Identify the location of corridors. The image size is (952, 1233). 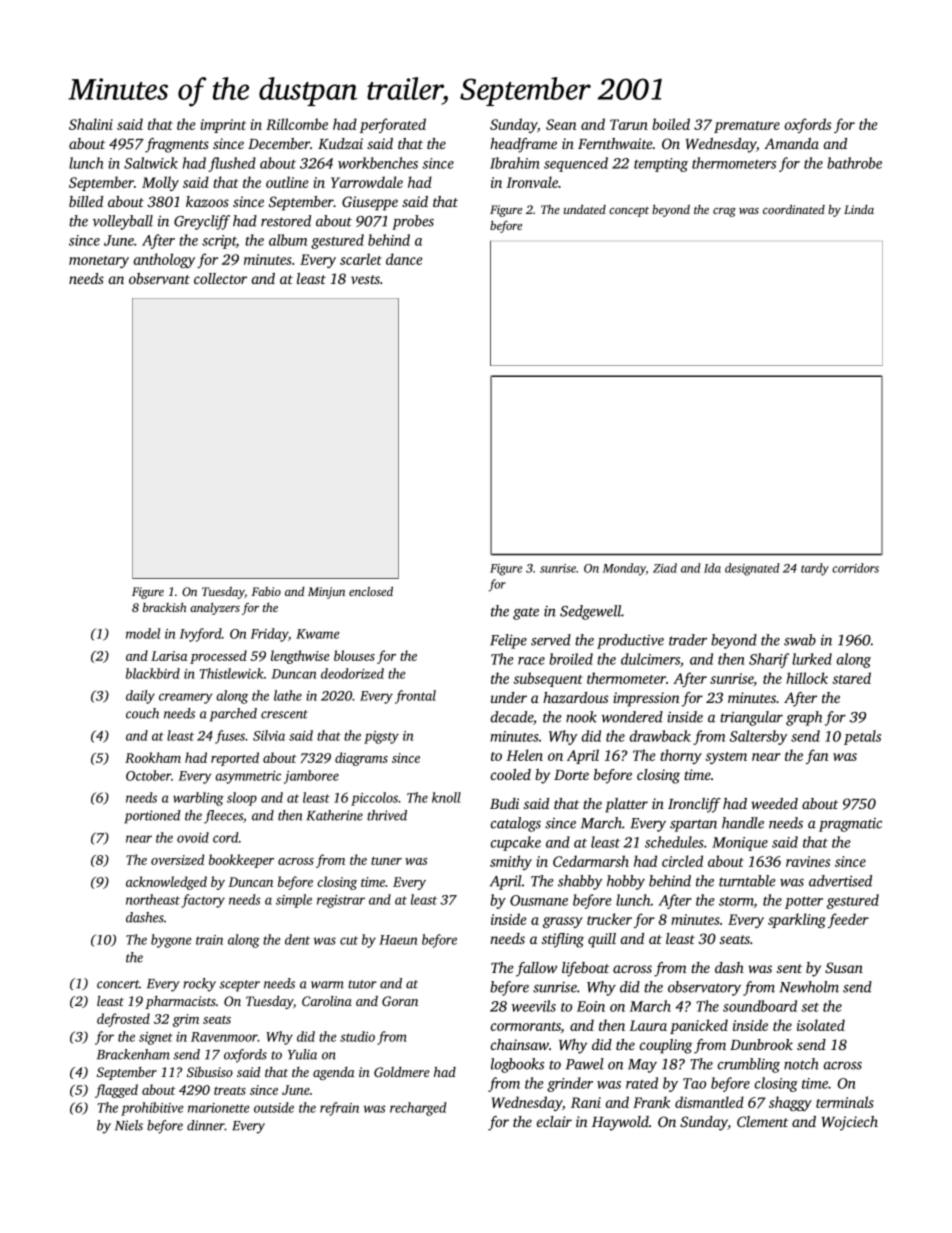
(855, 568).
